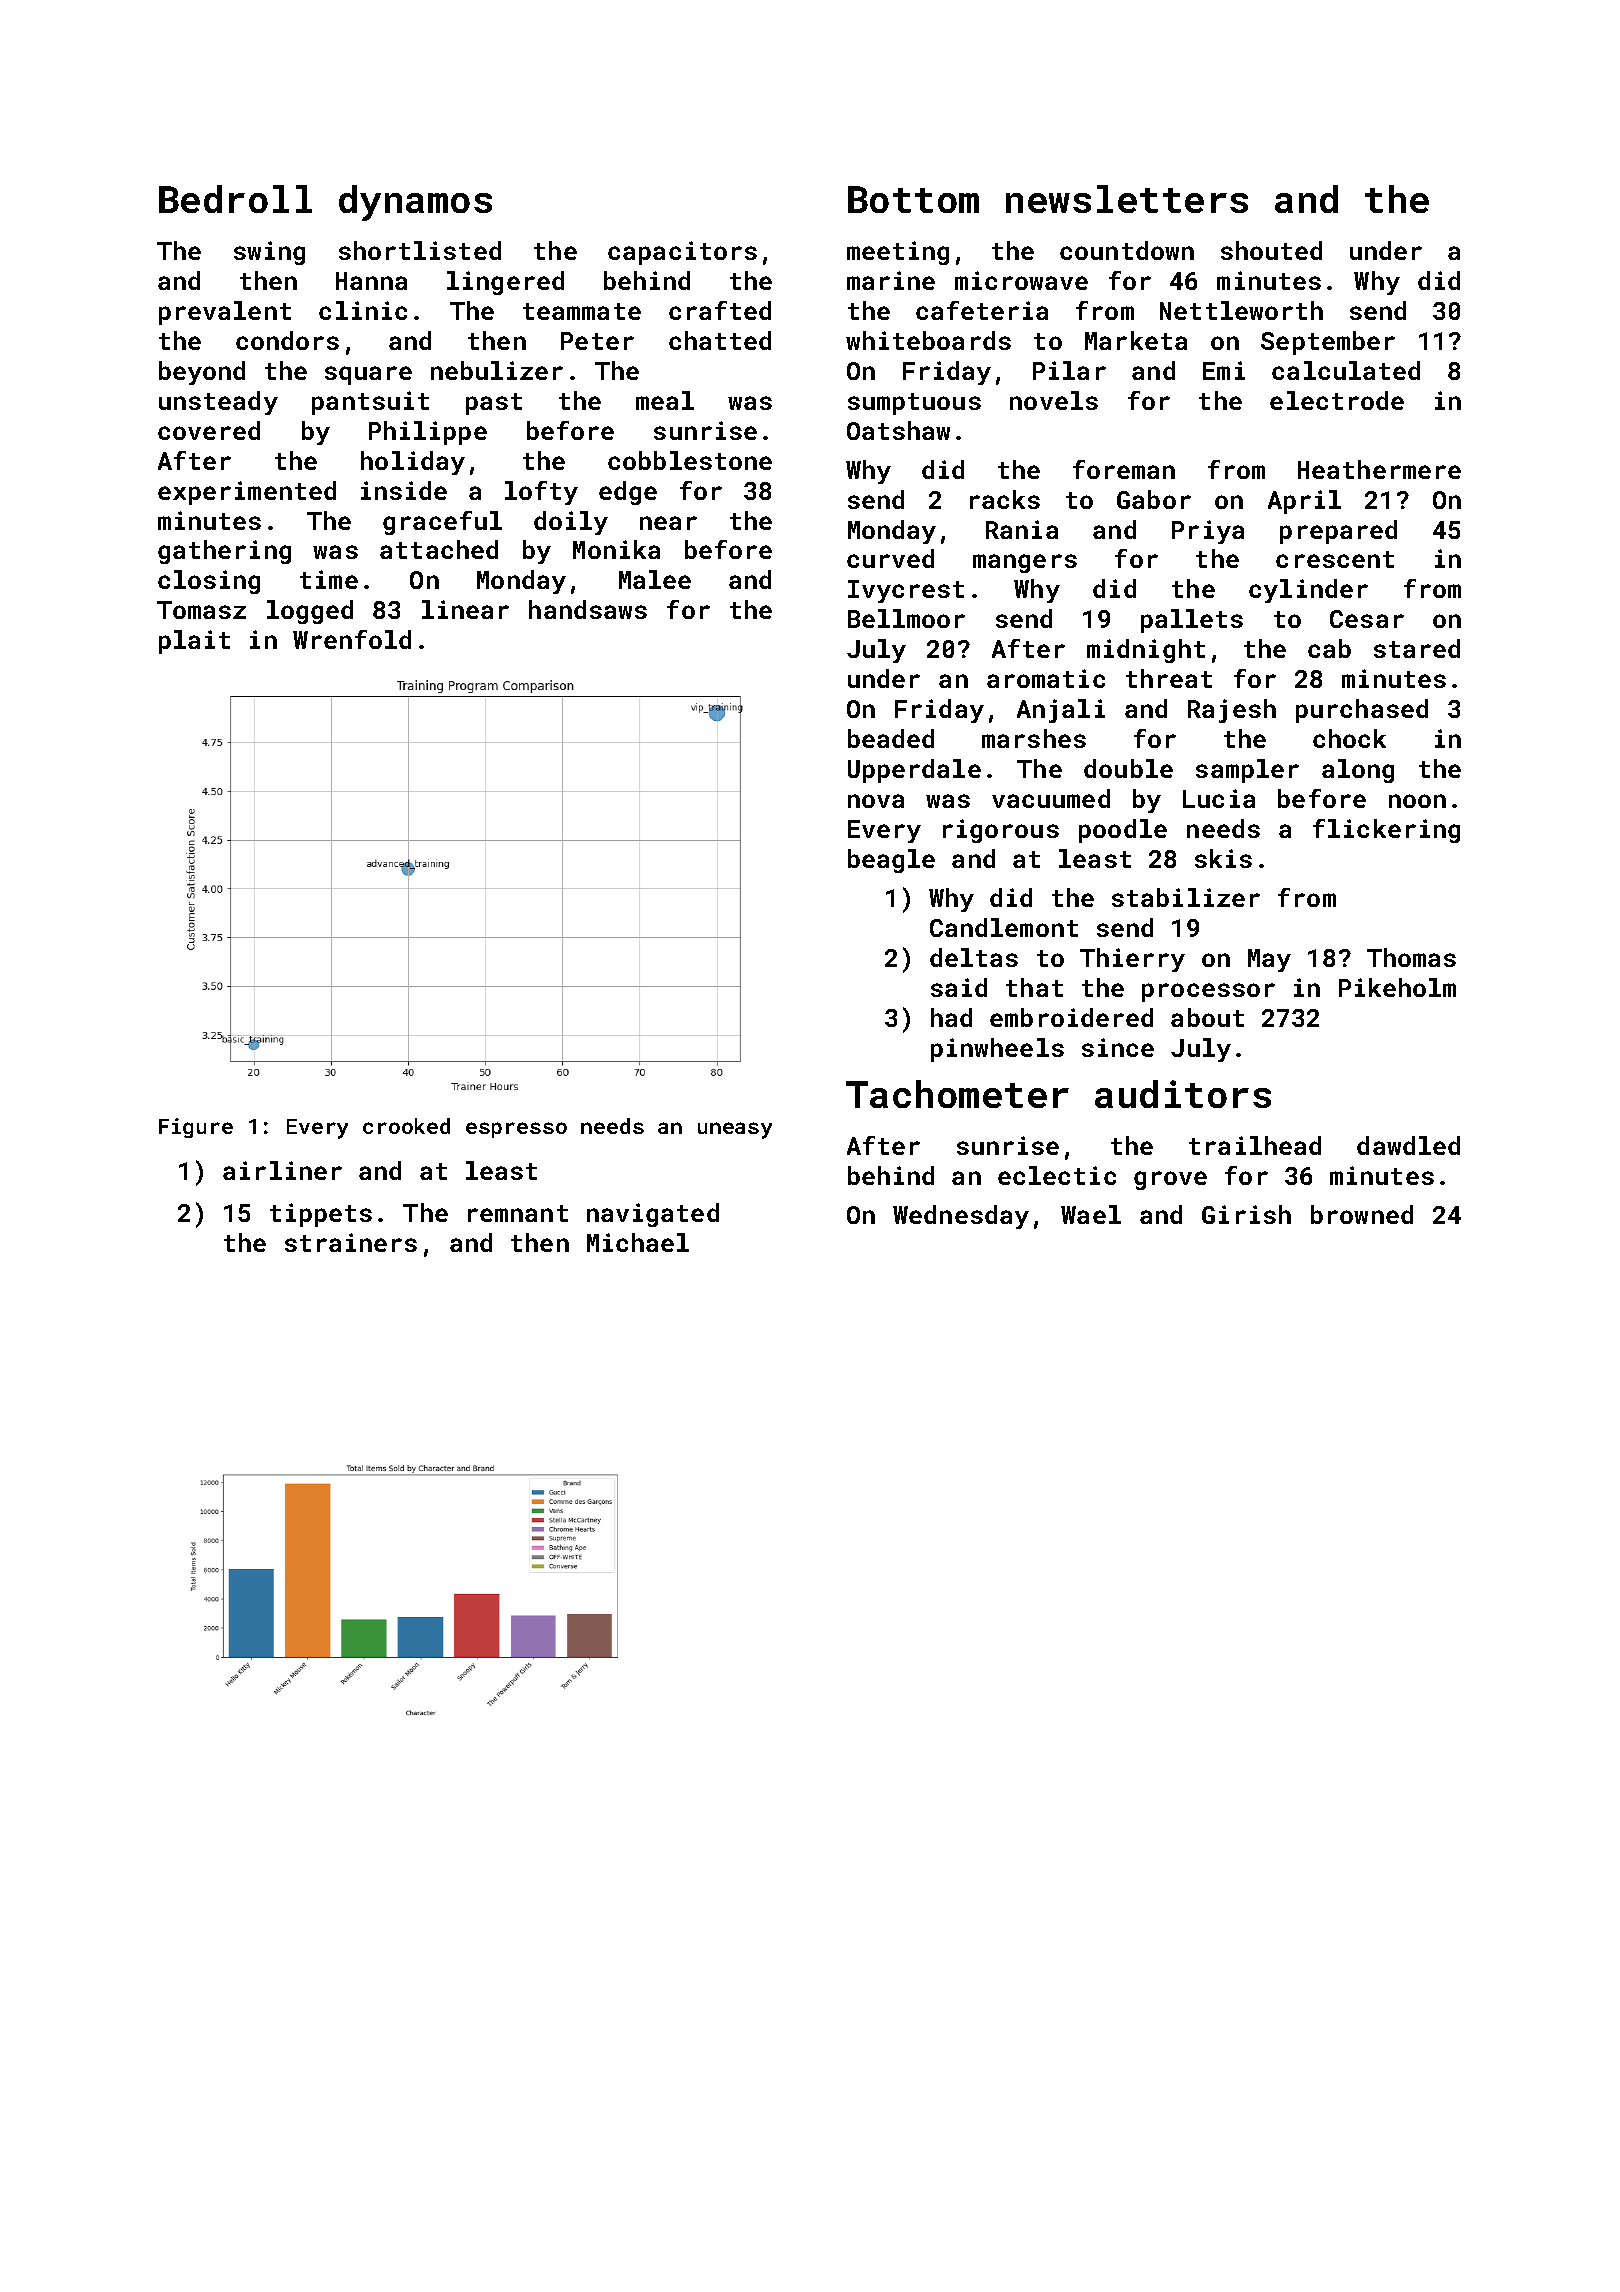 The image size is (1620, 2292). What do you see at coordinates (415, 203) in the page?
I see `dynamos` at bounding box center [415, 203].
